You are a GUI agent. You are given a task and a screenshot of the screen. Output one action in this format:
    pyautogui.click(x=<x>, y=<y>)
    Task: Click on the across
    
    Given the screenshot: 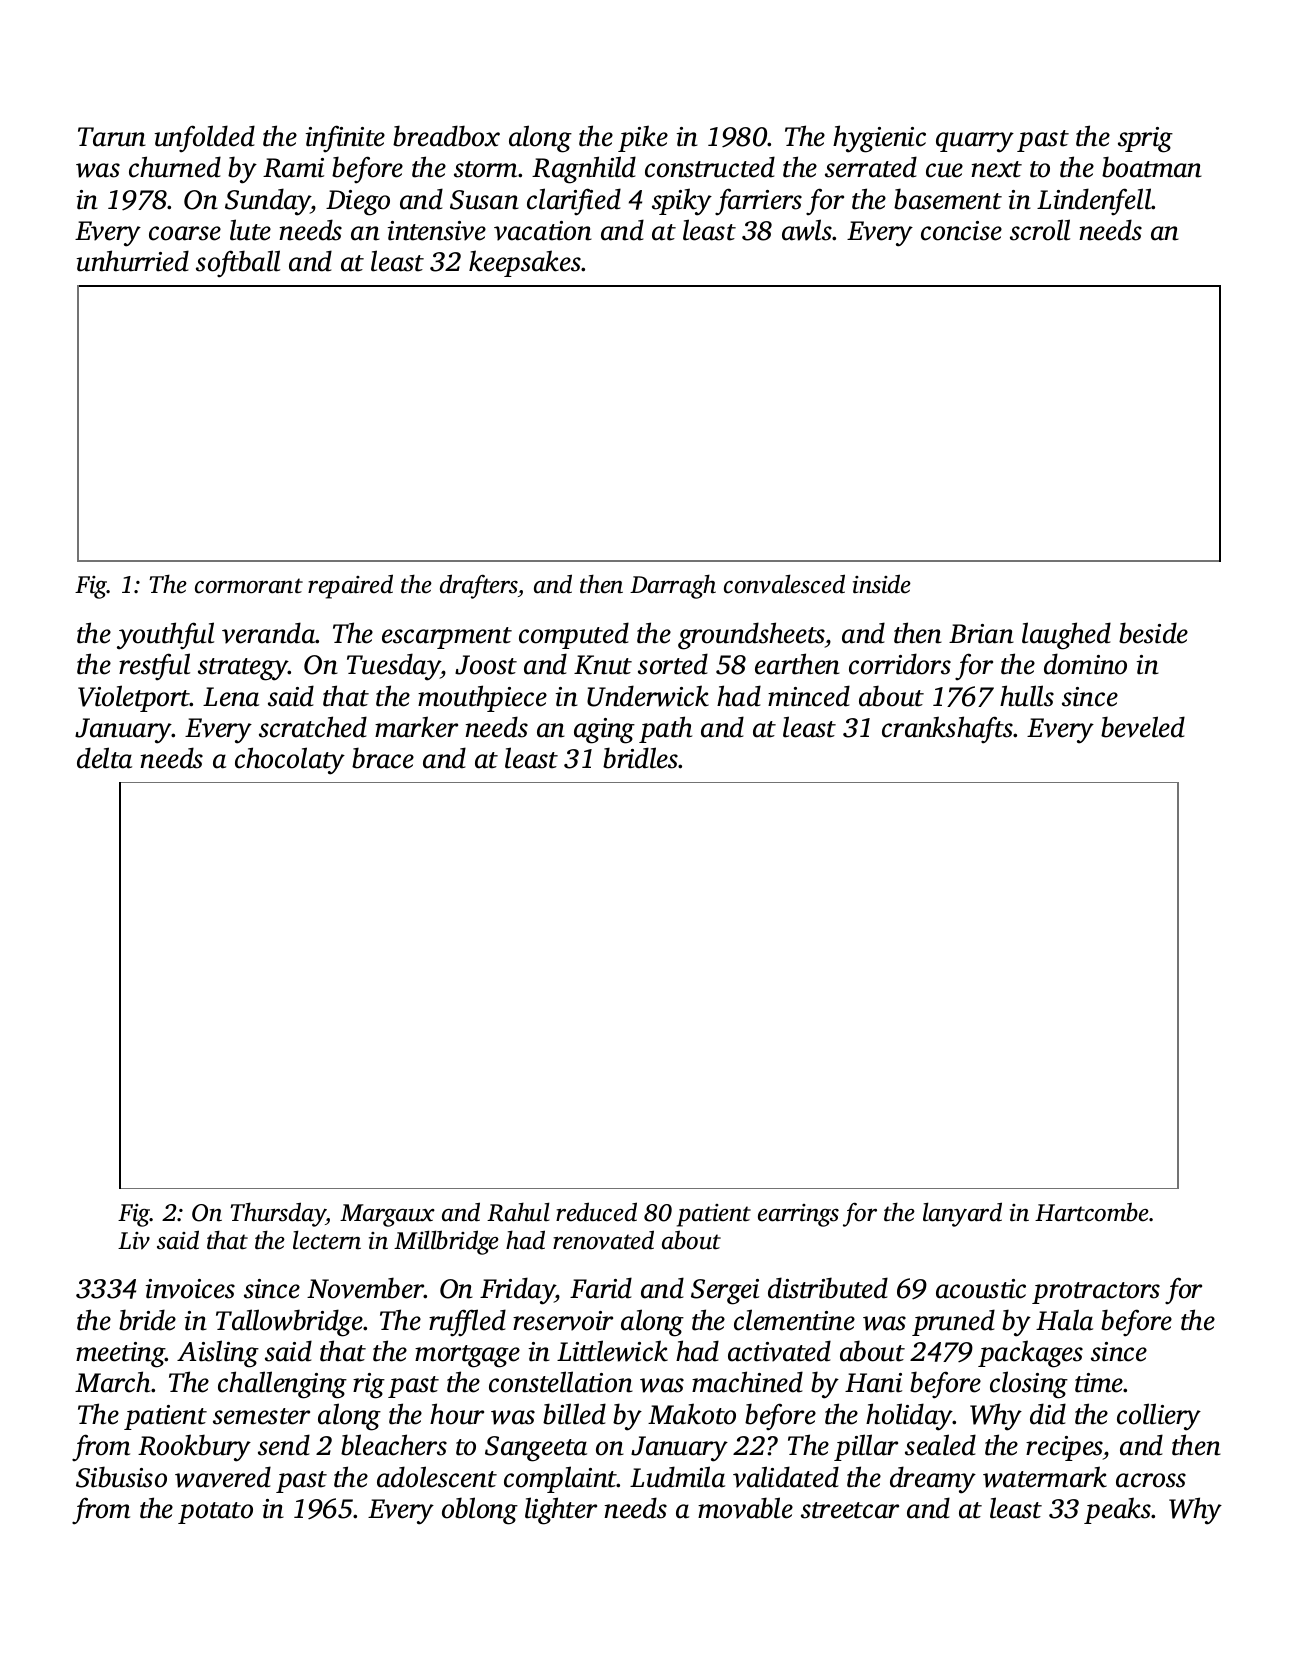 What is the action you would take?
    pyautogui.click(x=1151, y=1480)
